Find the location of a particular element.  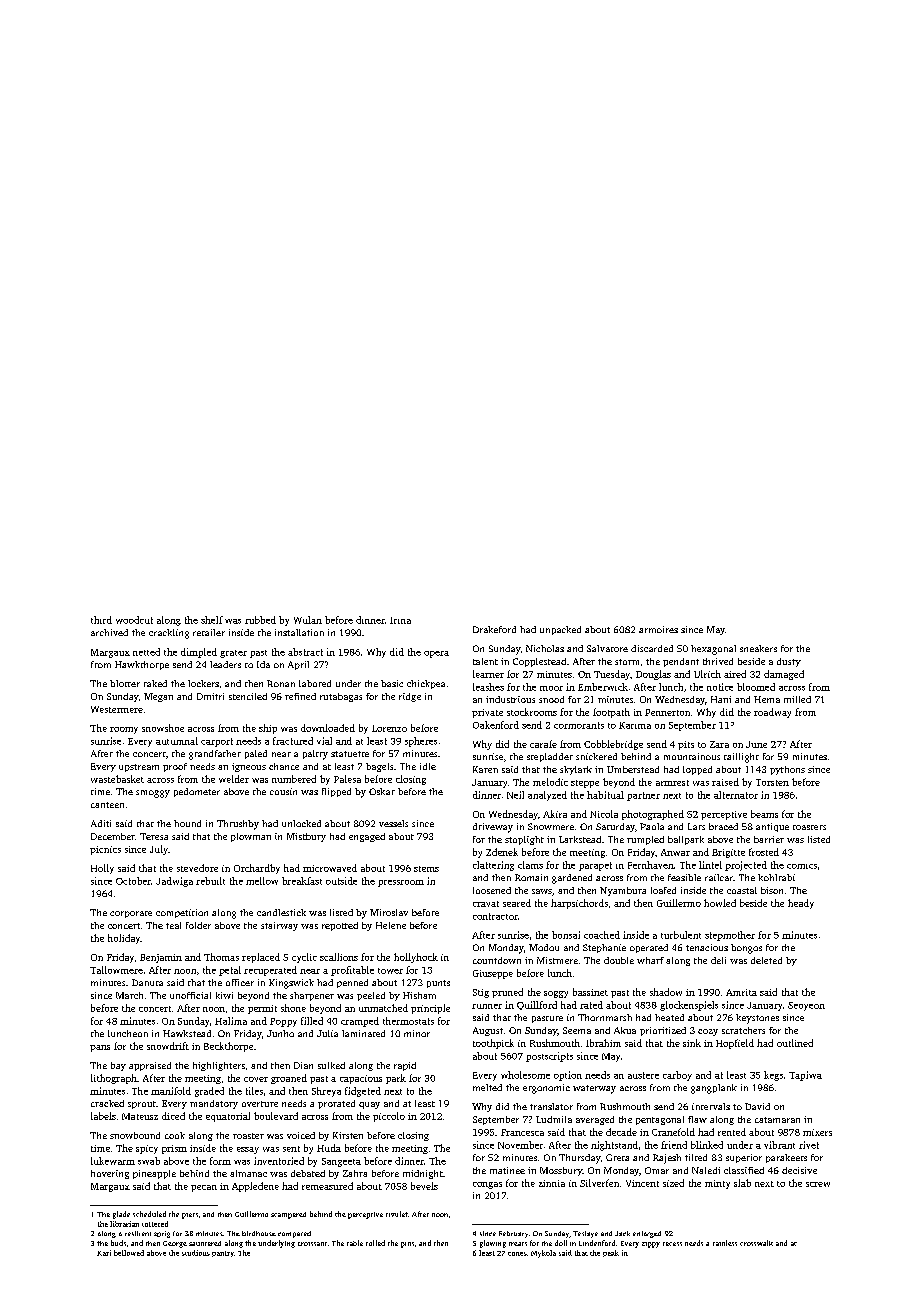

compared is located at coordinates (294, 1234).
